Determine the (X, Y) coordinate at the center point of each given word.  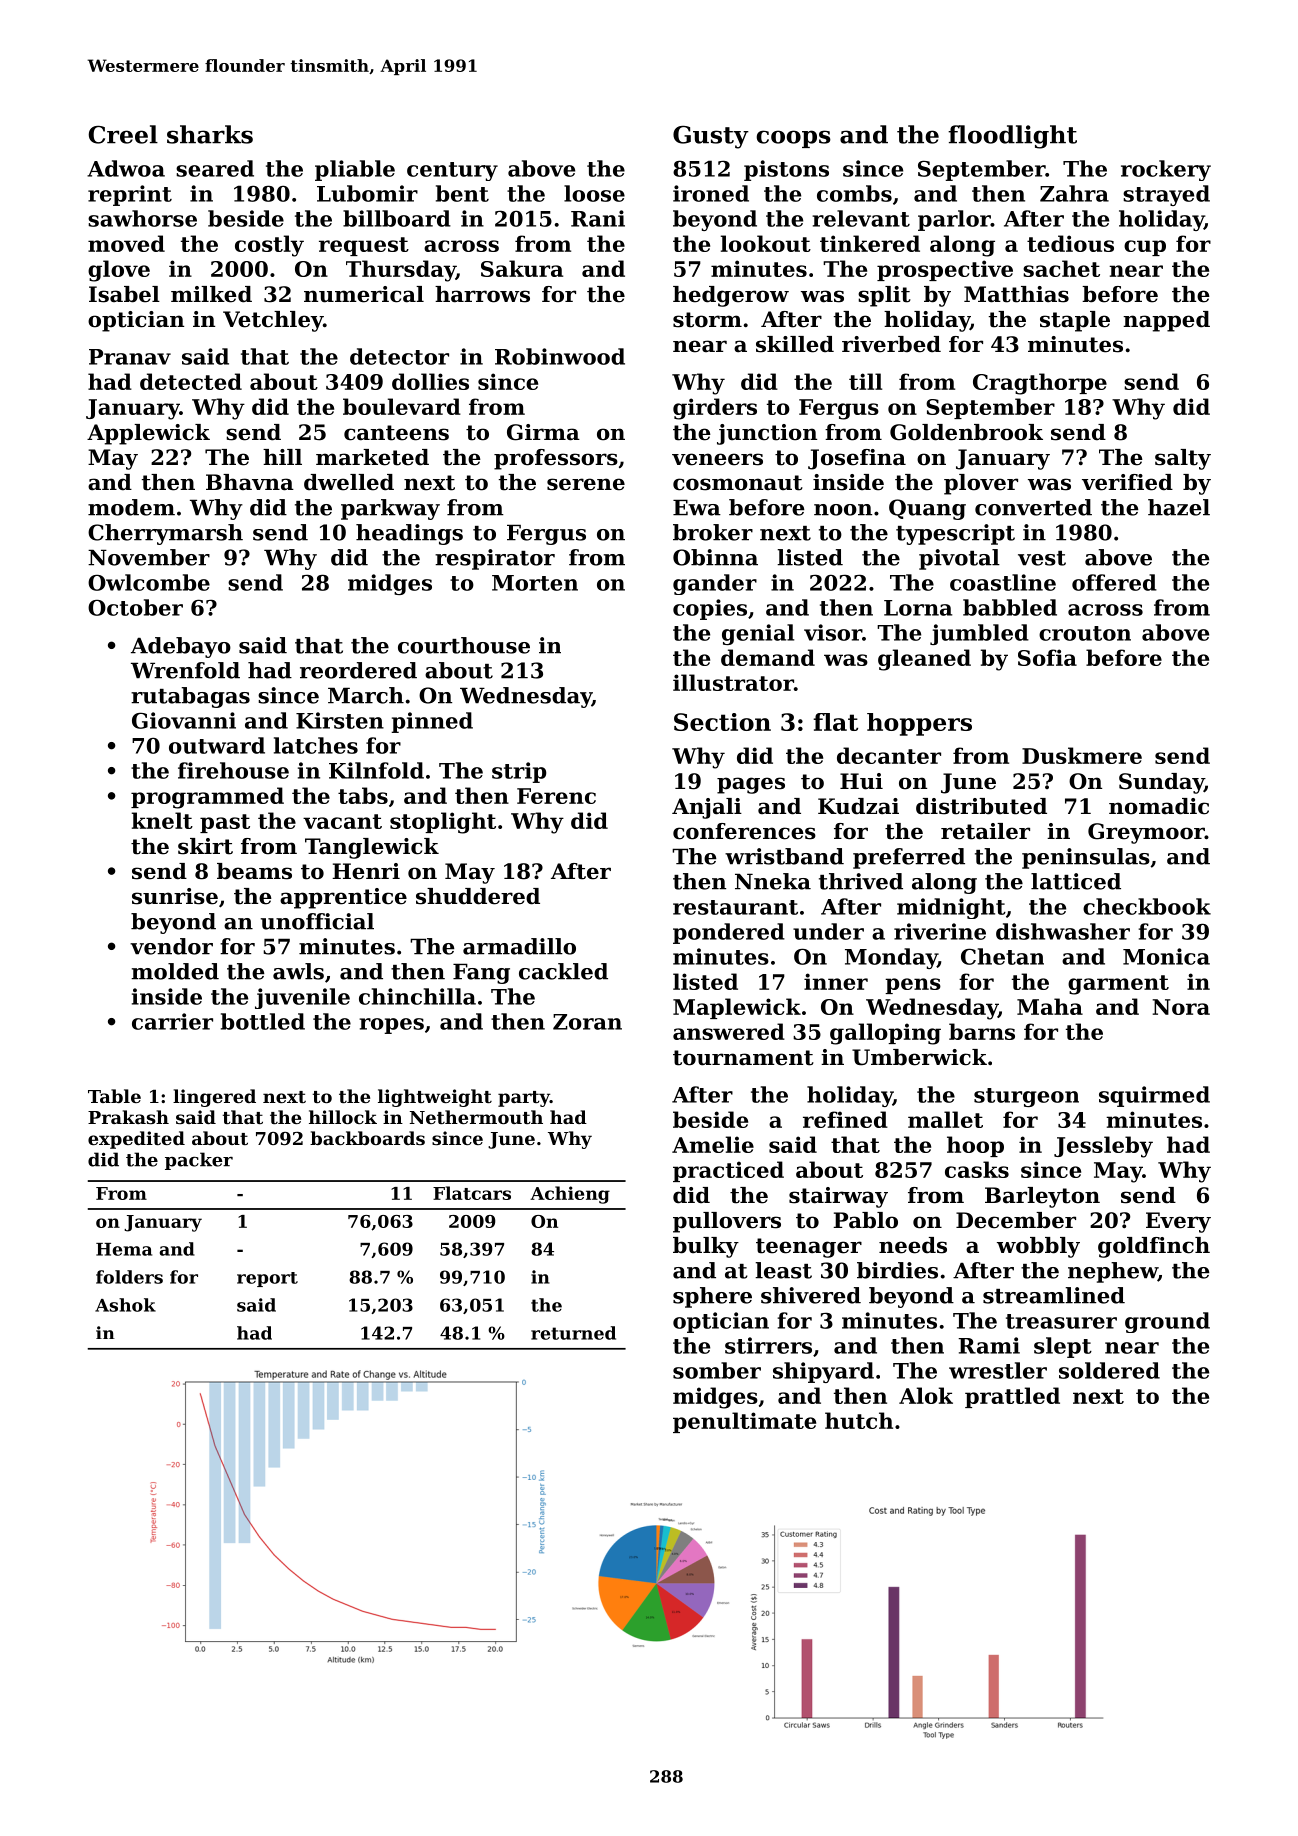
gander (715, 584)
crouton (1085, 633)
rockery (1166, 170)
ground (1167, 1322)
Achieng (570, 1195)
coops (793, 139)
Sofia (1047, 657)
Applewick (148, 434)
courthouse (464, 645)
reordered (358, 670)
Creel (123, 134)
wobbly (1038, 1247)
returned (573, 1333)
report (267, 1279)
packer (199, 1161)
